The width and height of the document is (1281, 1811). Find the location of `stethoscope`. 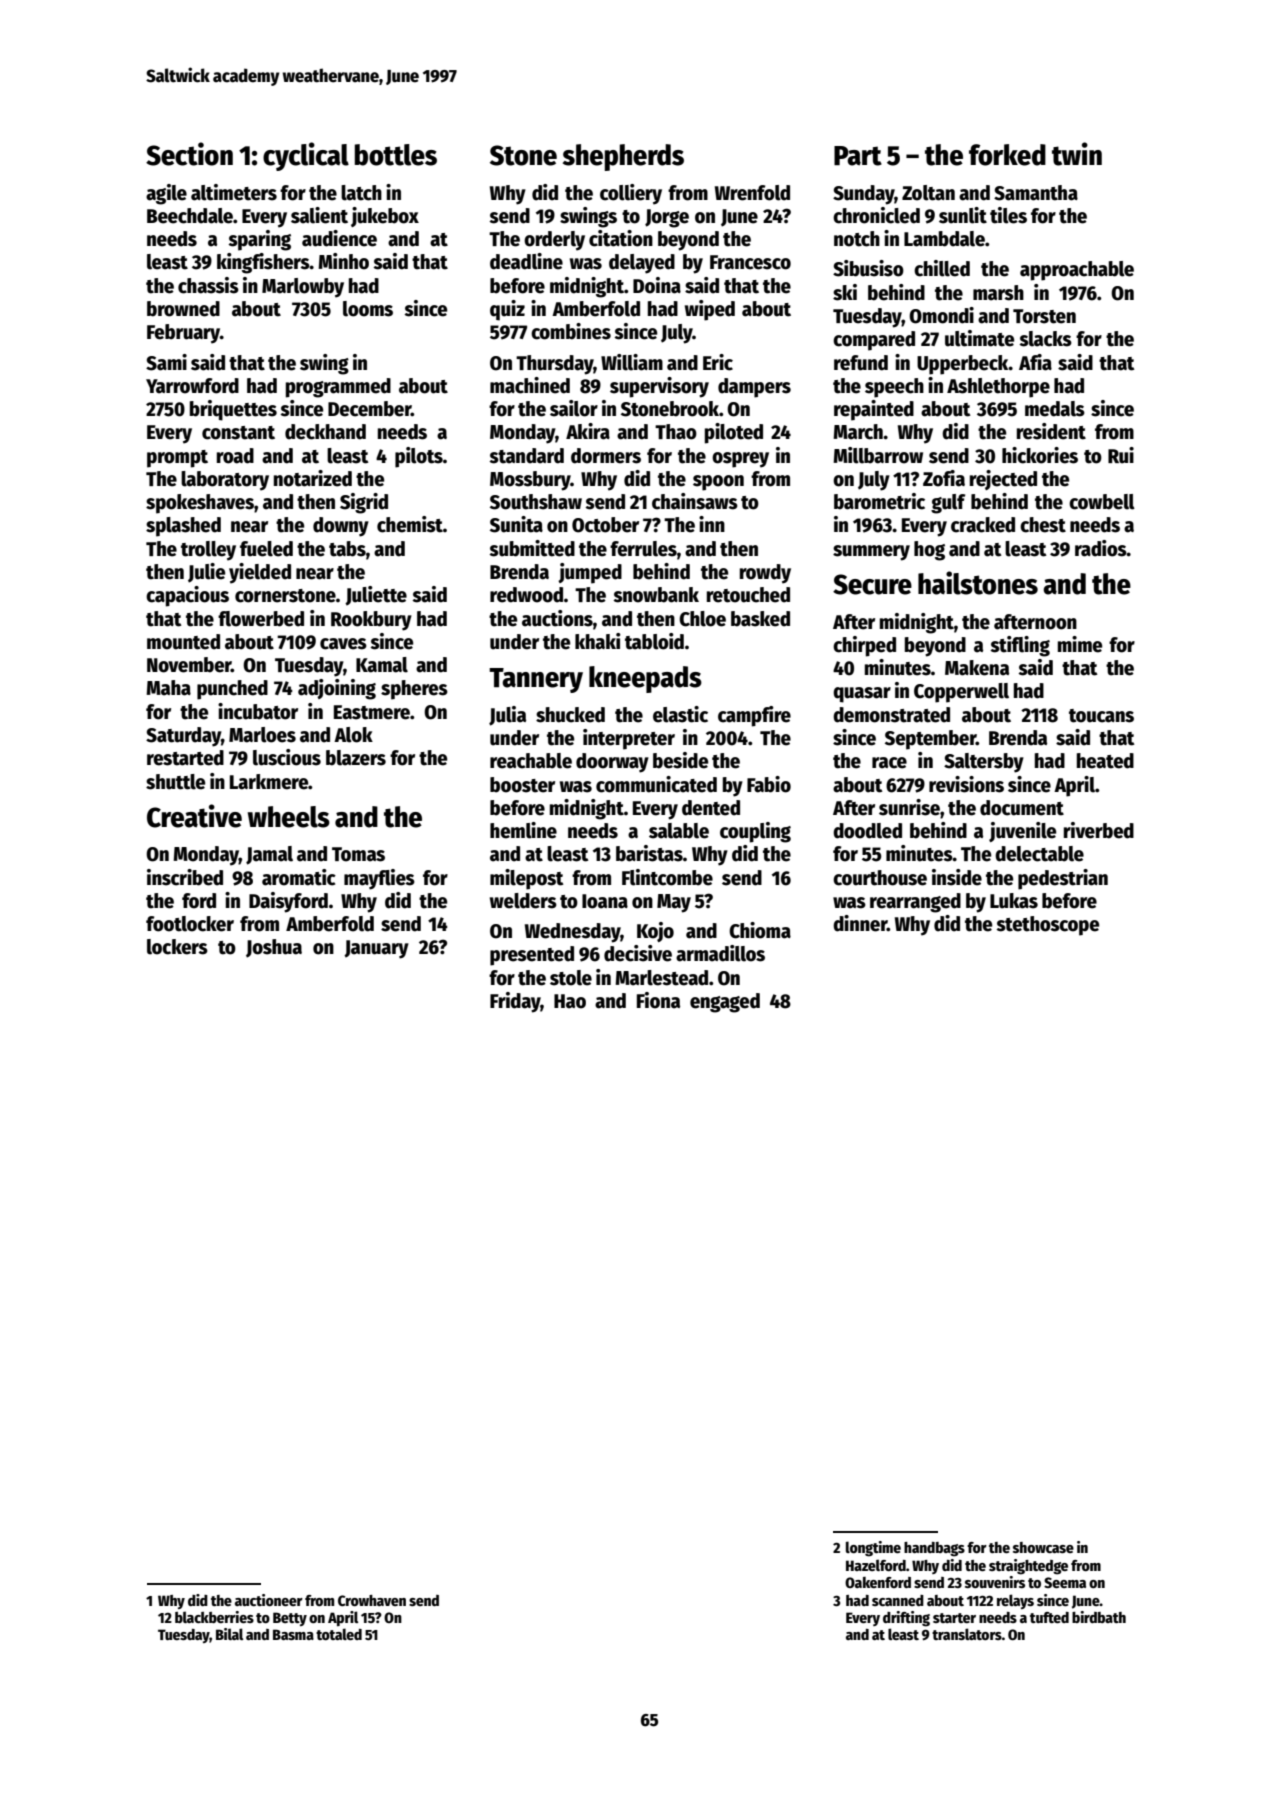

stethoscope is located at coordinates (1047, 926).
